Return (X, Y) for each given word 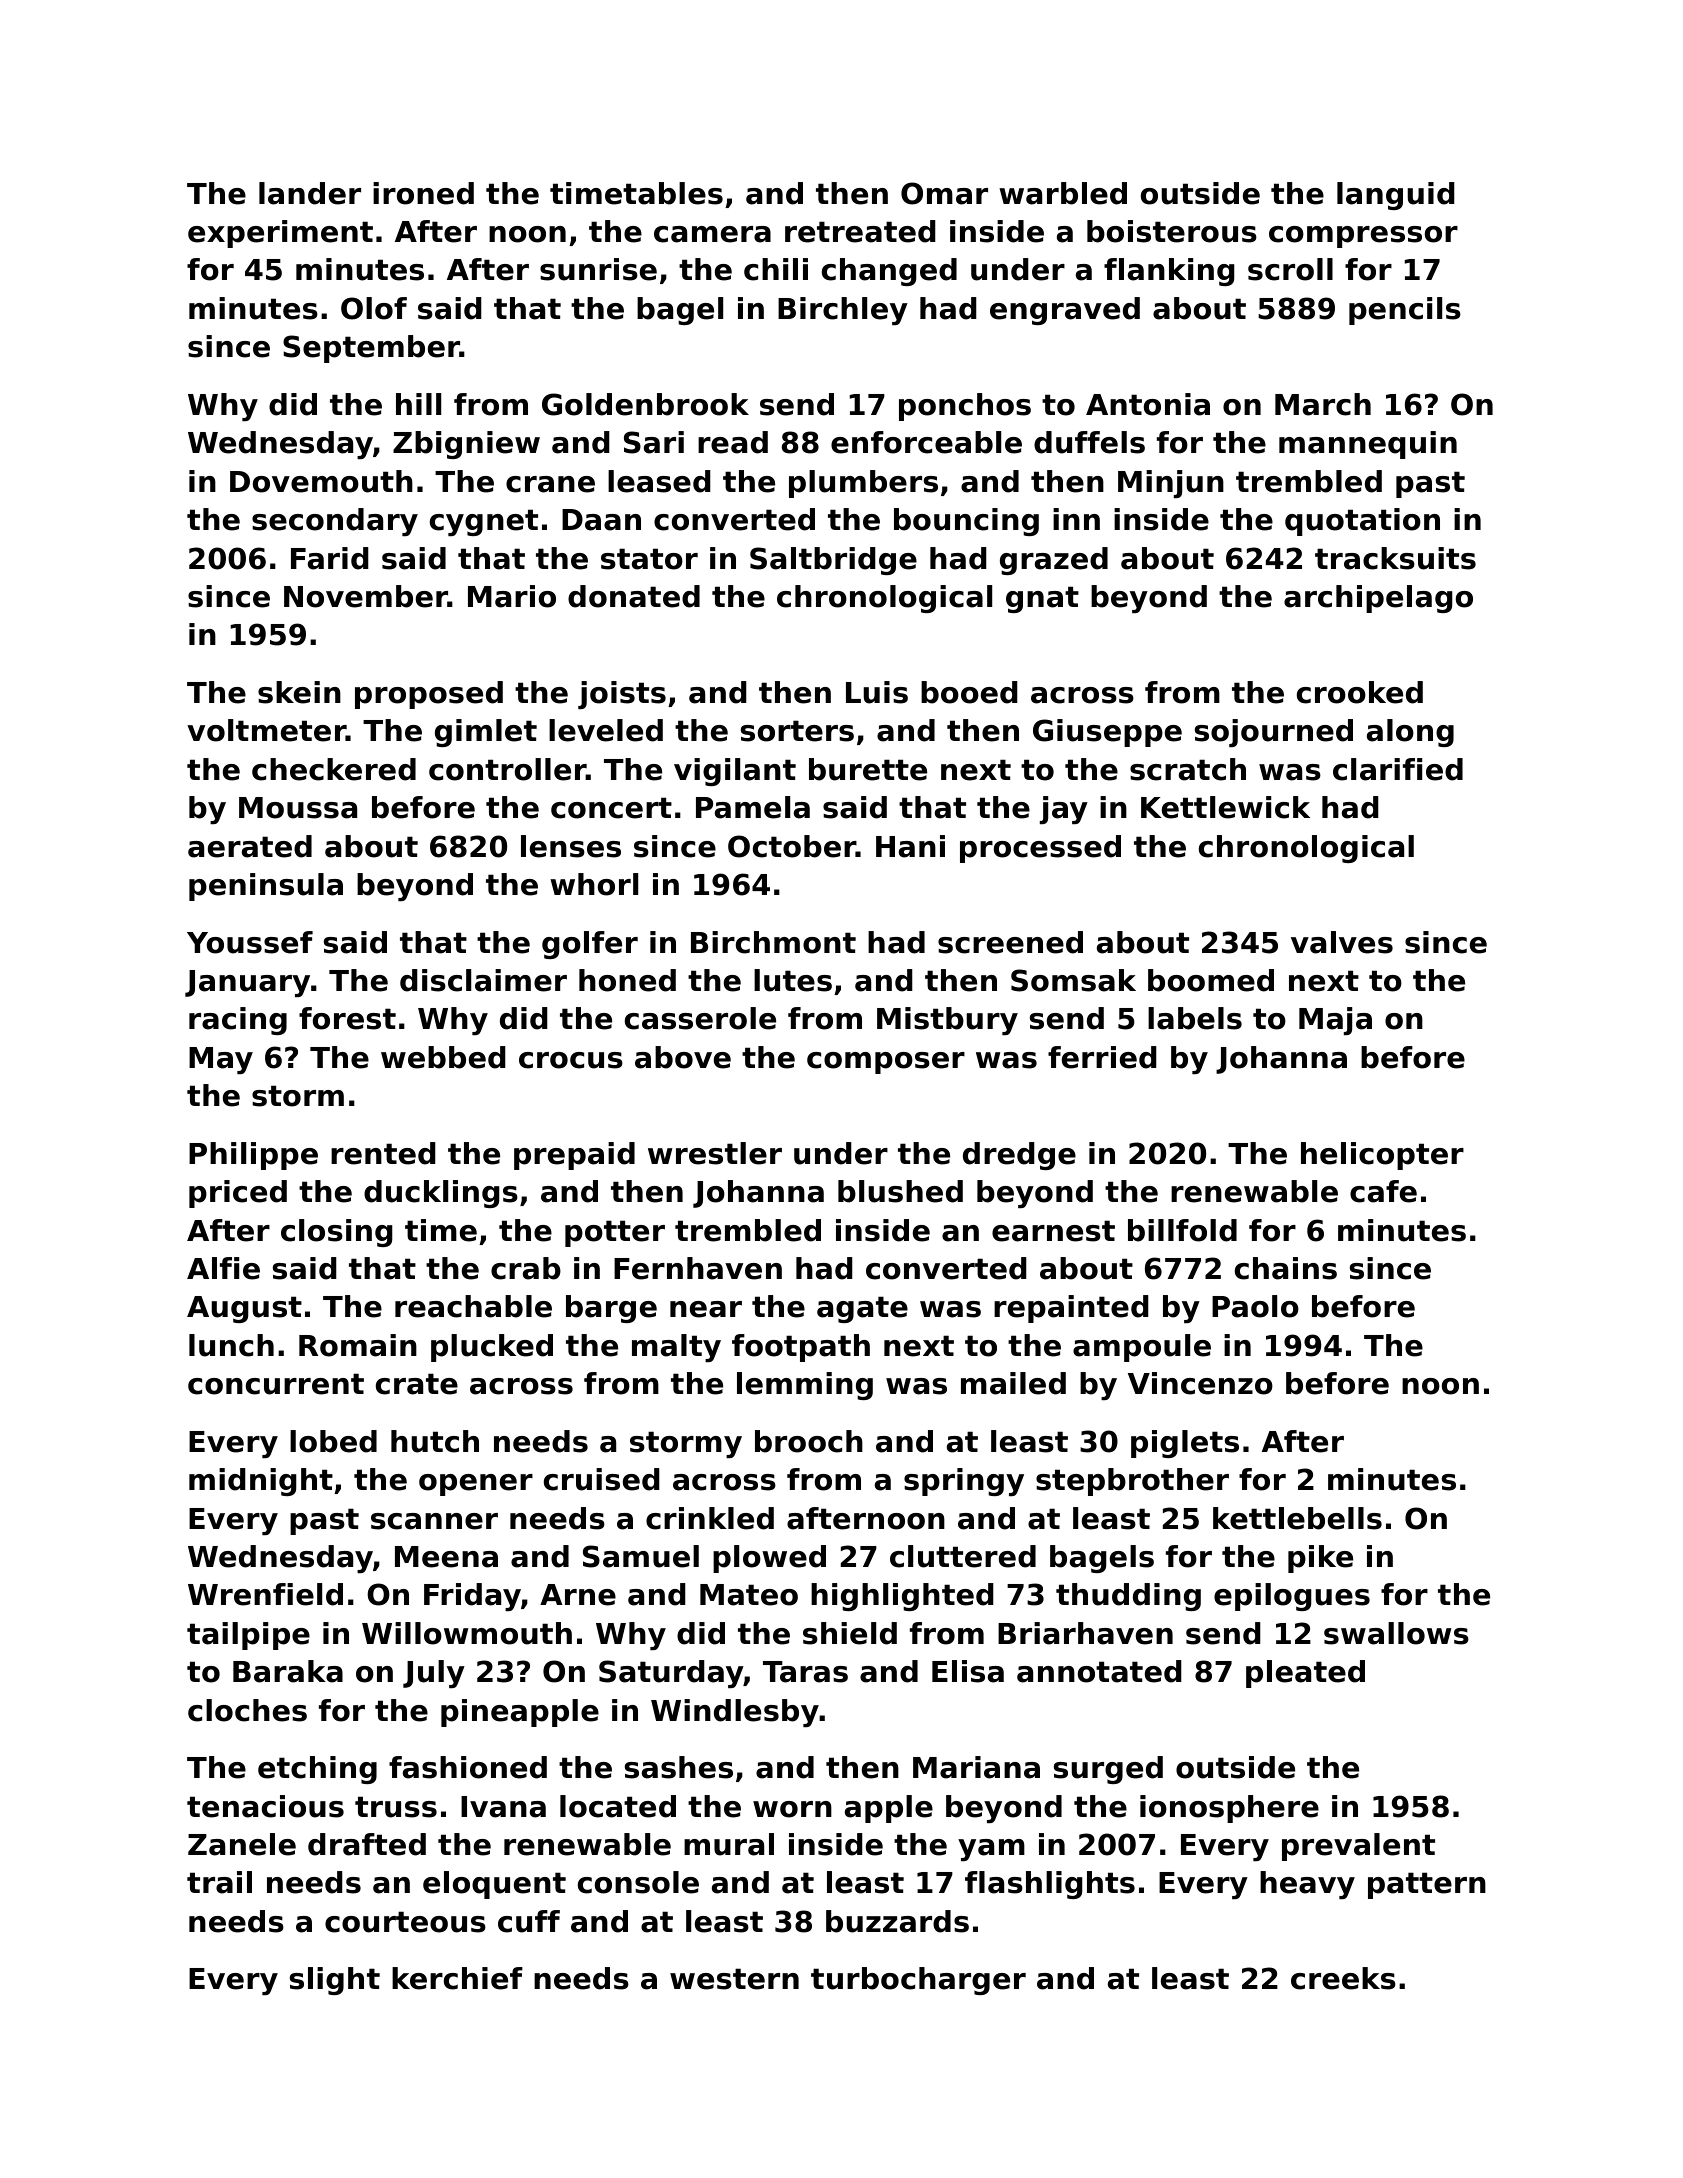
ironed (423, 193)
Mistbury (947, 1021)
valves (1342, 942)
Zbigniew (466, 445)
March (1323, 404)
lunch (231, 1345)
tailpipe (248, 1636)
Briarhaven (1085, 1633)
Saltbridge (833, 561)
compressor (1363, 237)
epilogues (1292, 1597)
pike (1320, 1559)
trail (219, 1882)
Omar (944, 193)
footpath (801, 1348)
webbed (443, 1057)
